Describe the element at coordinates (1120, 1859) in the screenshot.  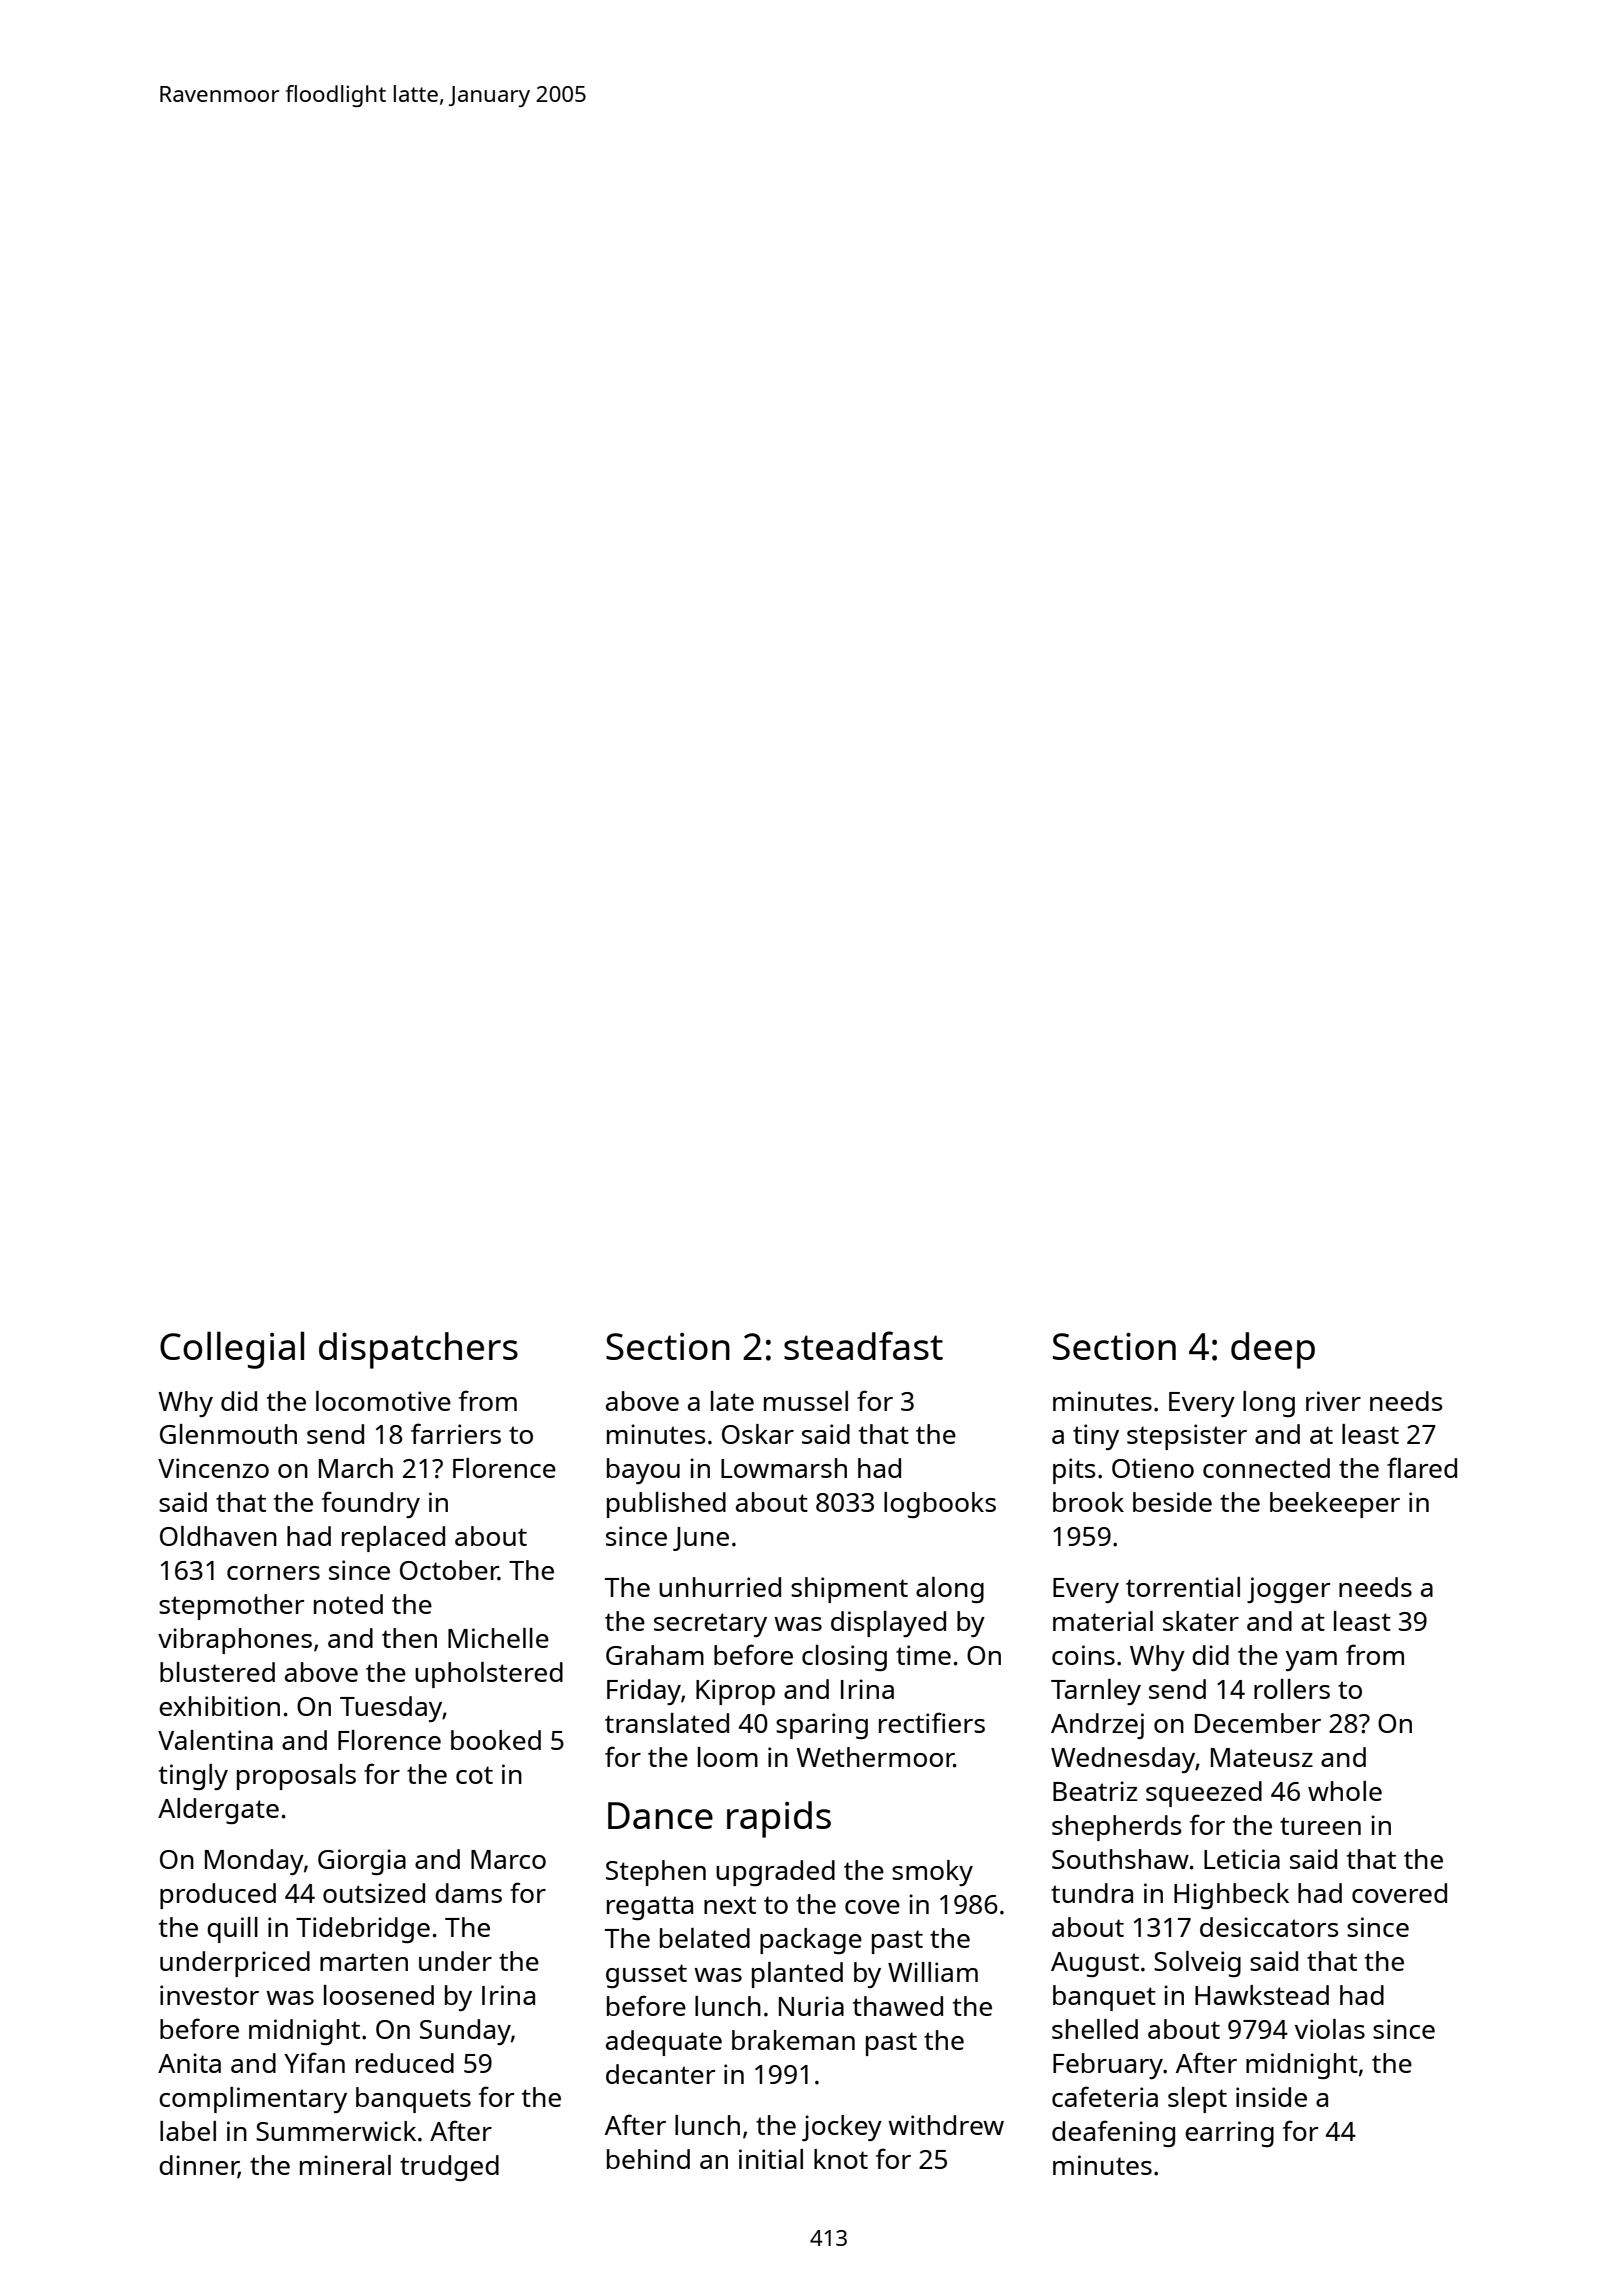
I see `Southshaw` at that location.
